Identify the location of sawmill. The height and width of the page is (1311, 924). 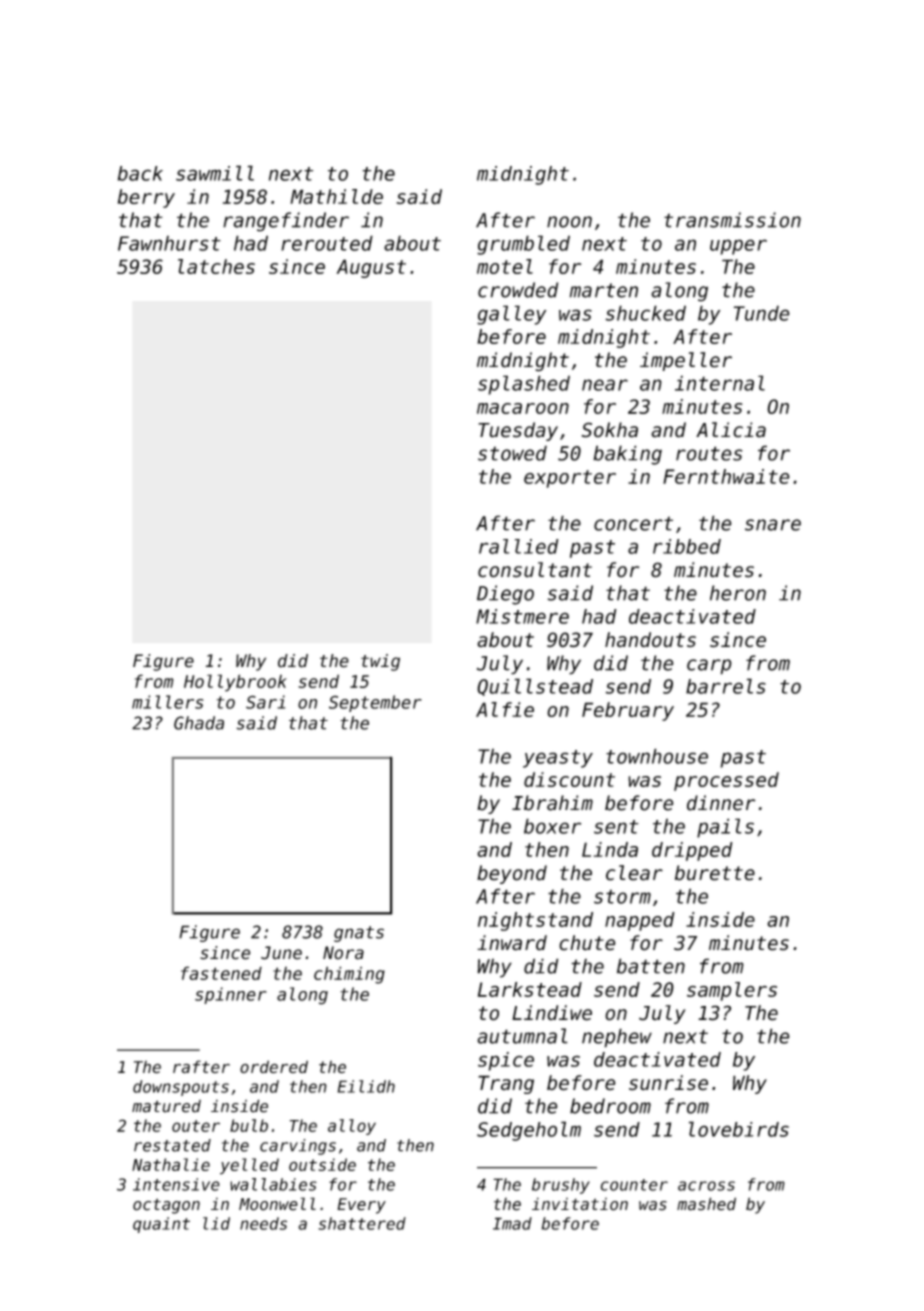
(215, 173).
